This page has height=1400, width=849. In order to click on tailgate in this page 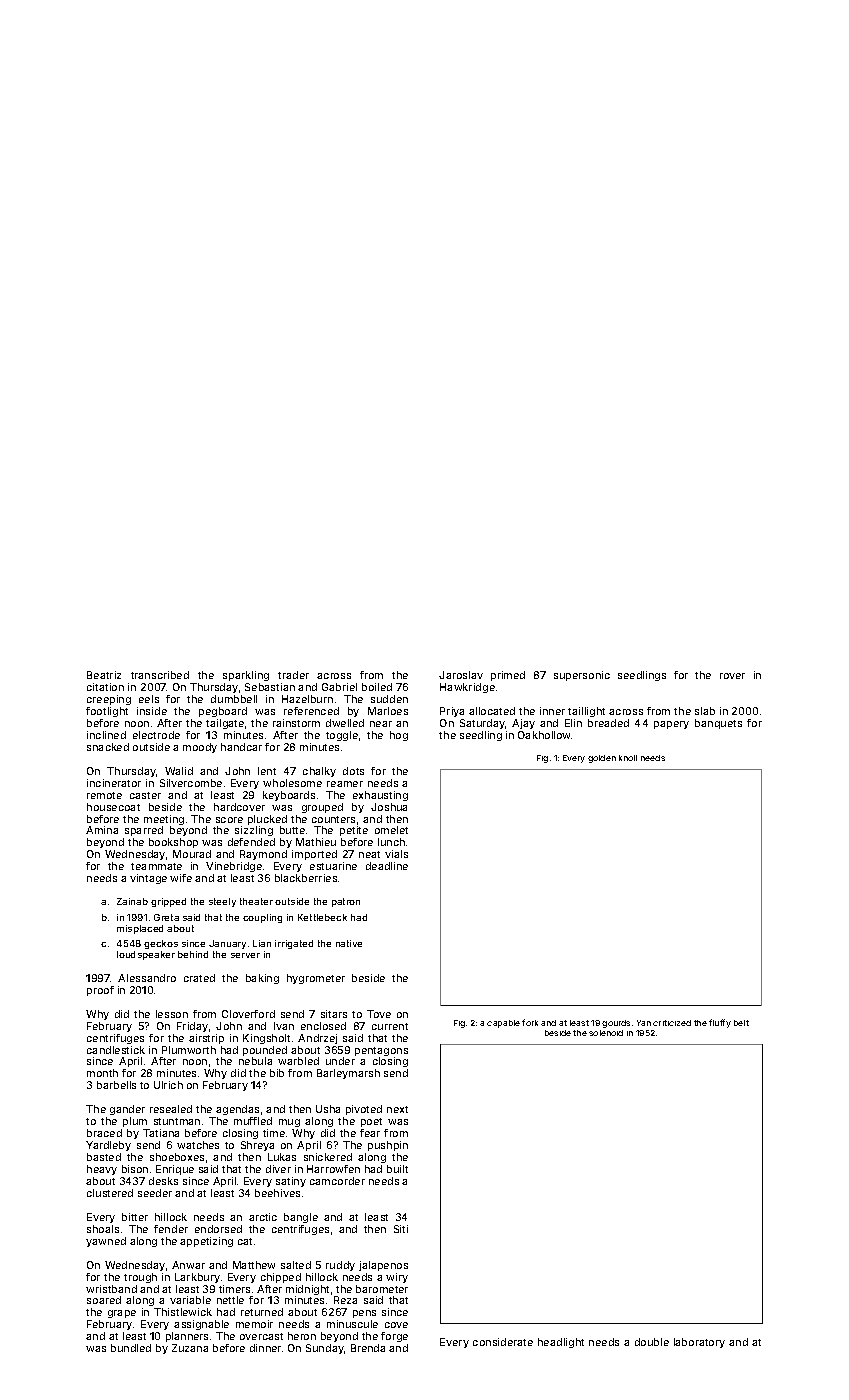, I will do `click(225, 724)`.
